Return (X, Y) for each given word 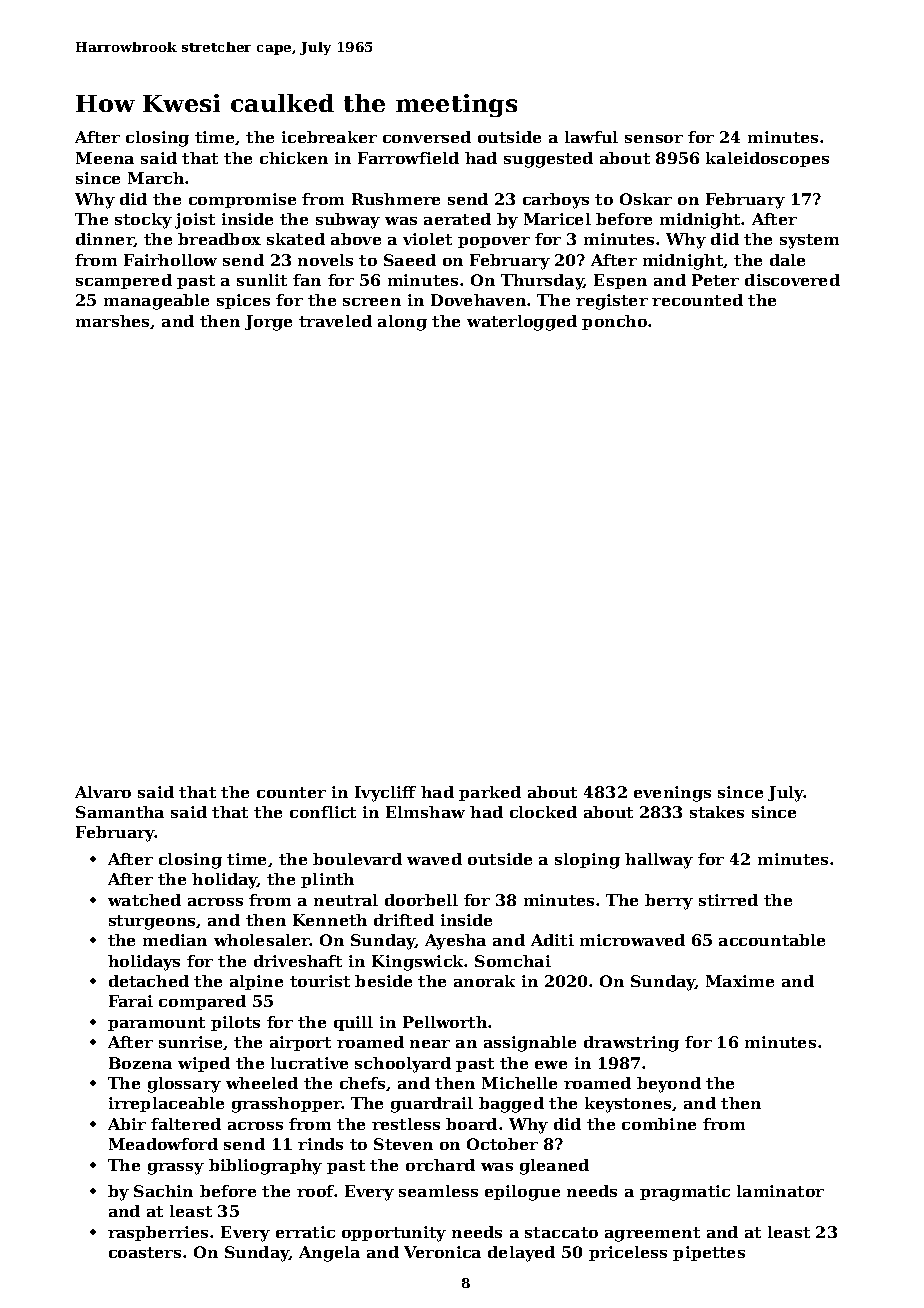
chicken (294, 158)
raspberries (158, 1233)
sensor (654, 139)
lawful (591, 137)
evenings (672, 794)
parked (490, 793)
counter (291, 792)
